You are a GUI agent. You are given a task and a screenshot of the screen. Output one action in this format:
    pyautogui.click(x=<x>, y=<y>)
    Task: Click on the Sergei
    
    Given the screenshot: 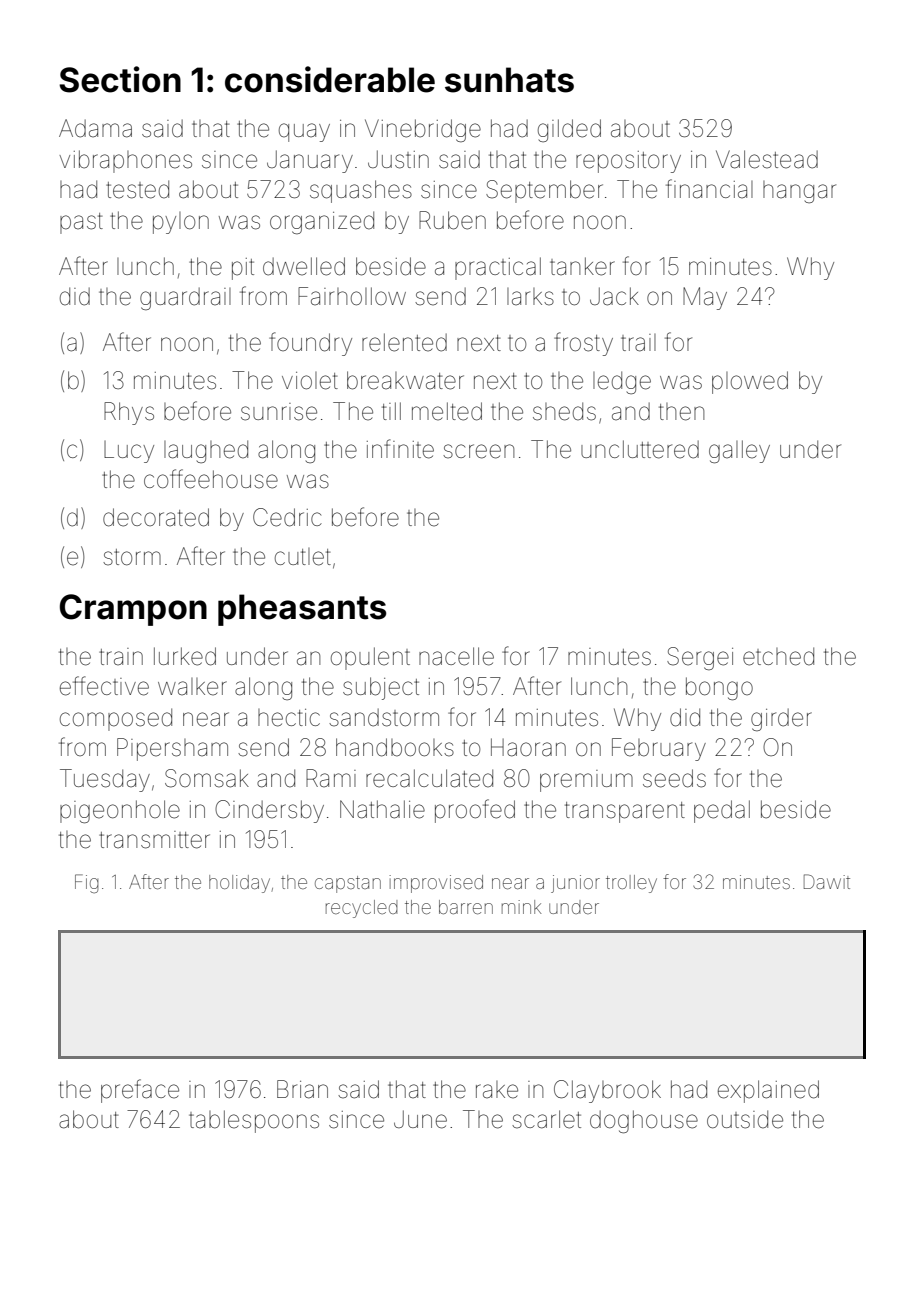 What is the action you would take?
    pyautogui.click(x=700, y=658)
